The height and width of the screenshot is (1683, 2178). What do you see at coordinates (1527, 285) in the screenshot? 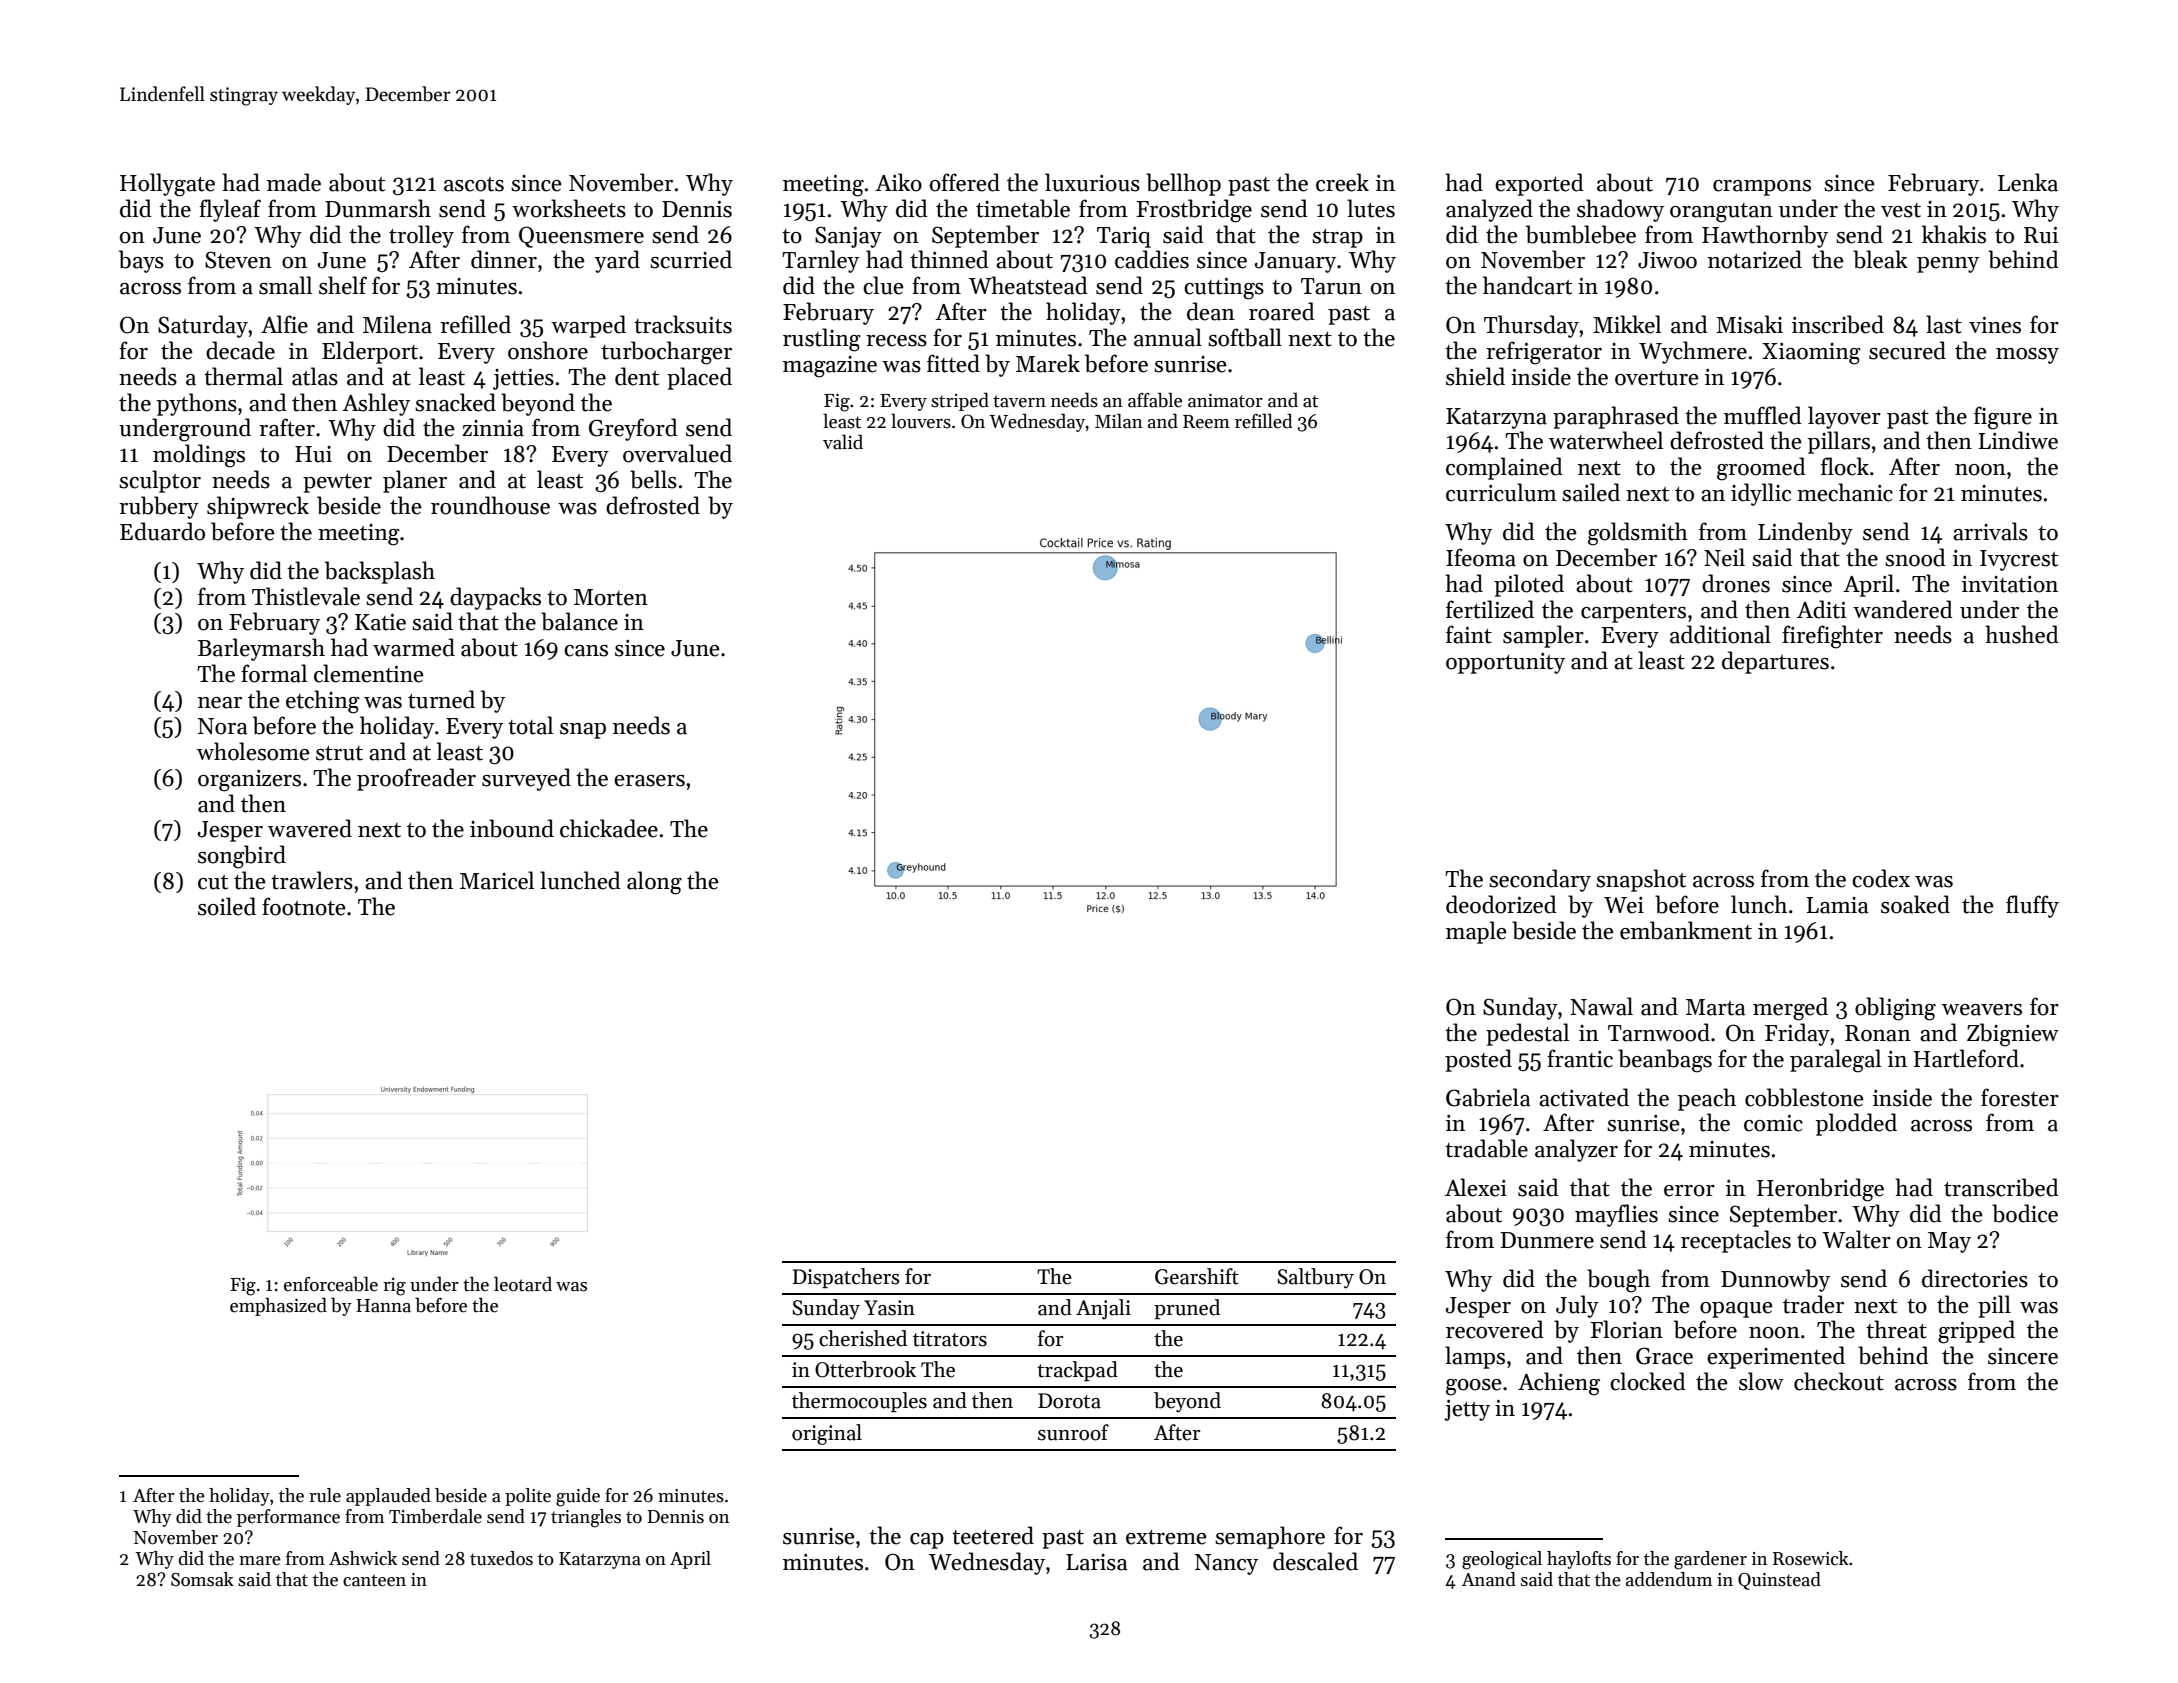
I see `handcart` at bounding box center [1527, 285].
